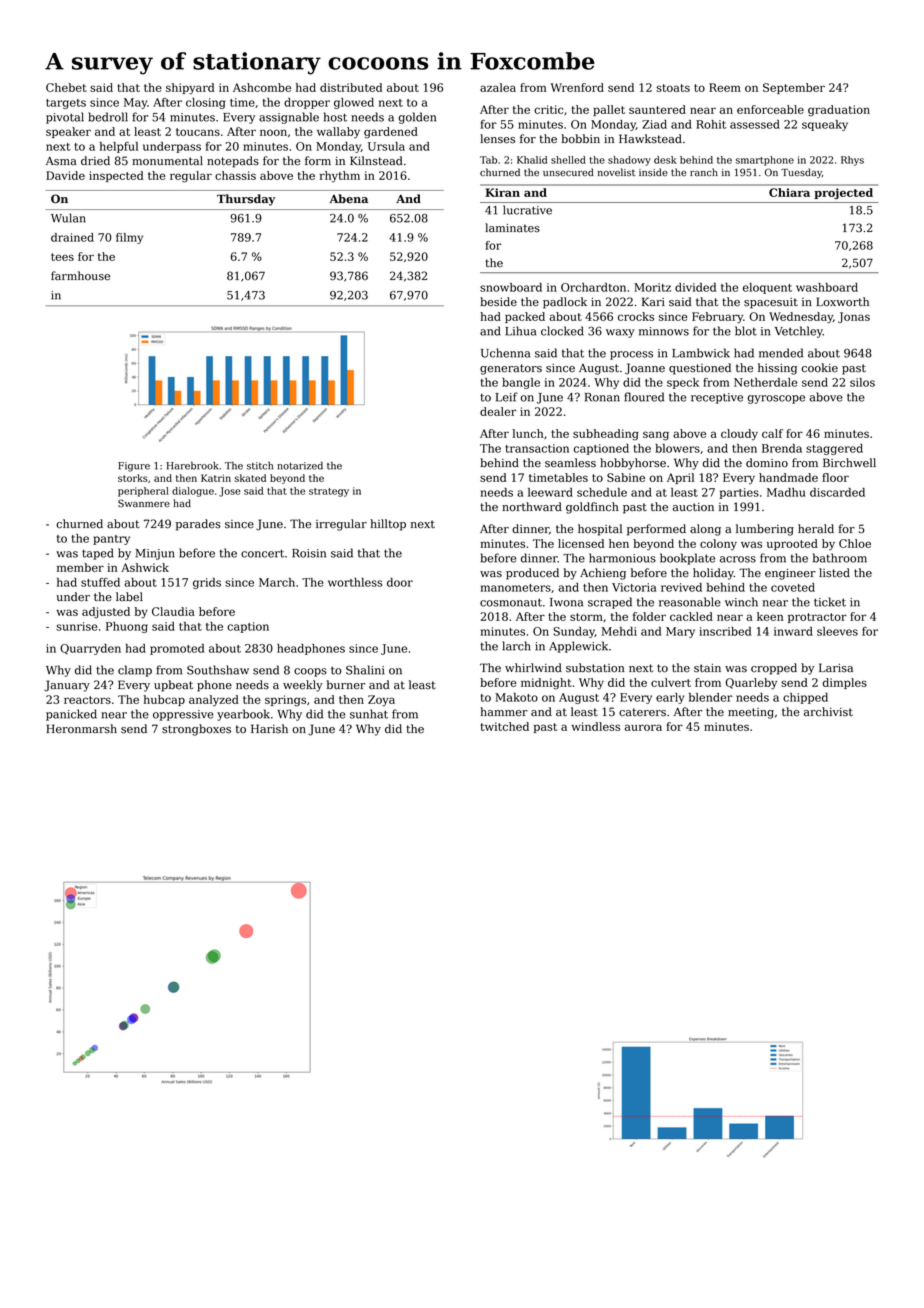 This page has height=1308, width=924. I want to click on staggered, so click(834, 449).
